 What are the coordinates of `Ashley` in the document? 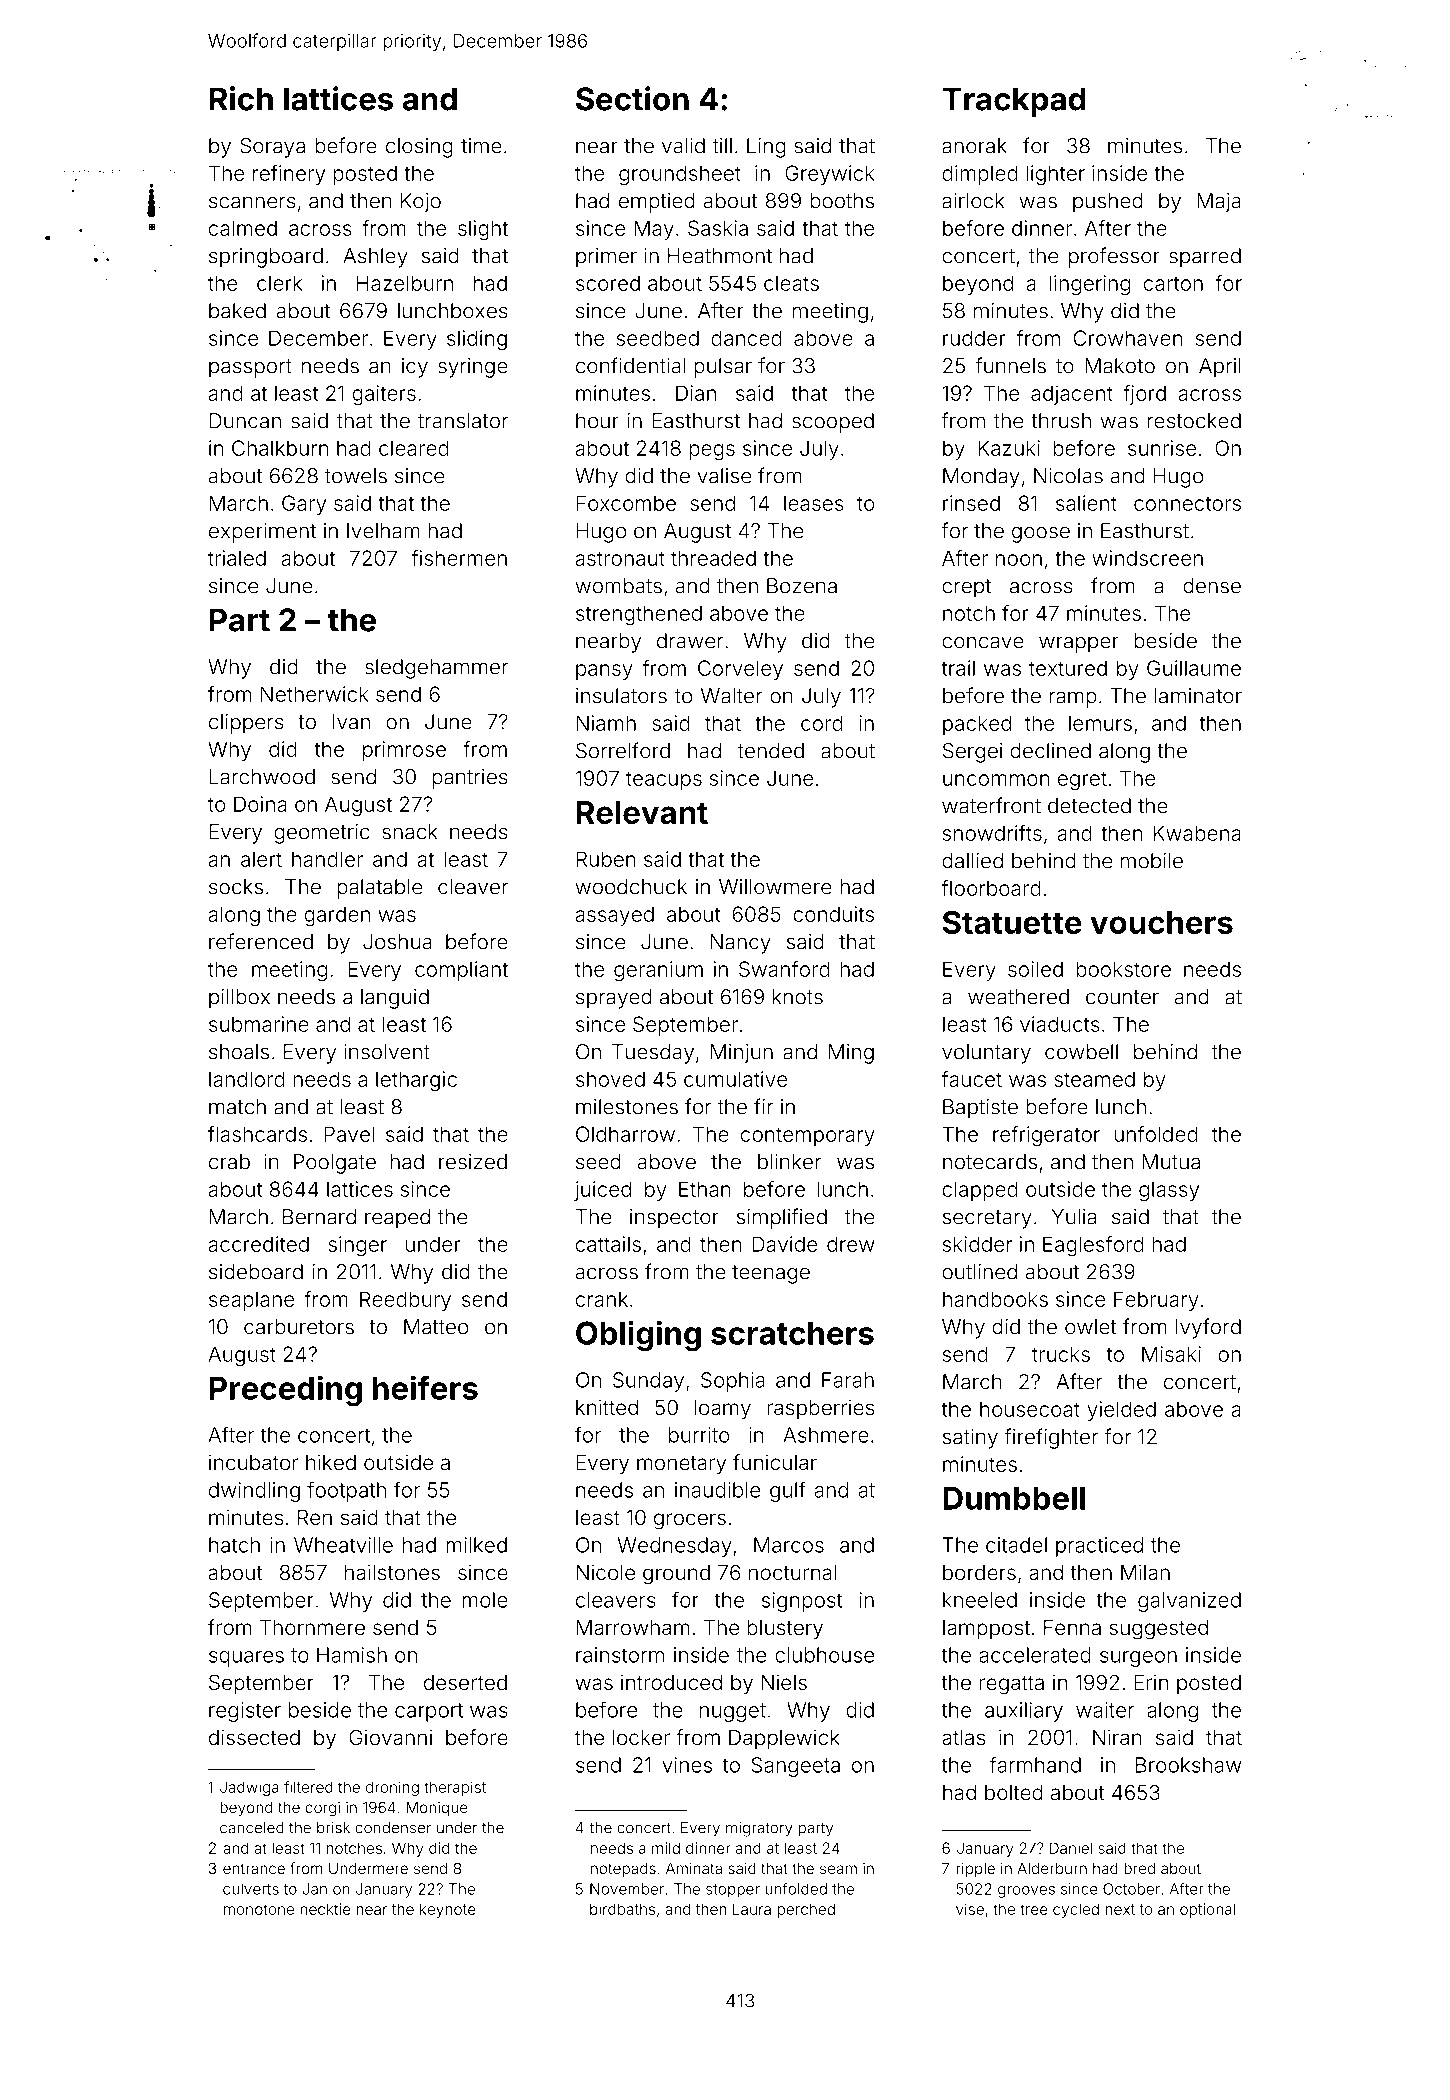 It's located at (375, 258).
